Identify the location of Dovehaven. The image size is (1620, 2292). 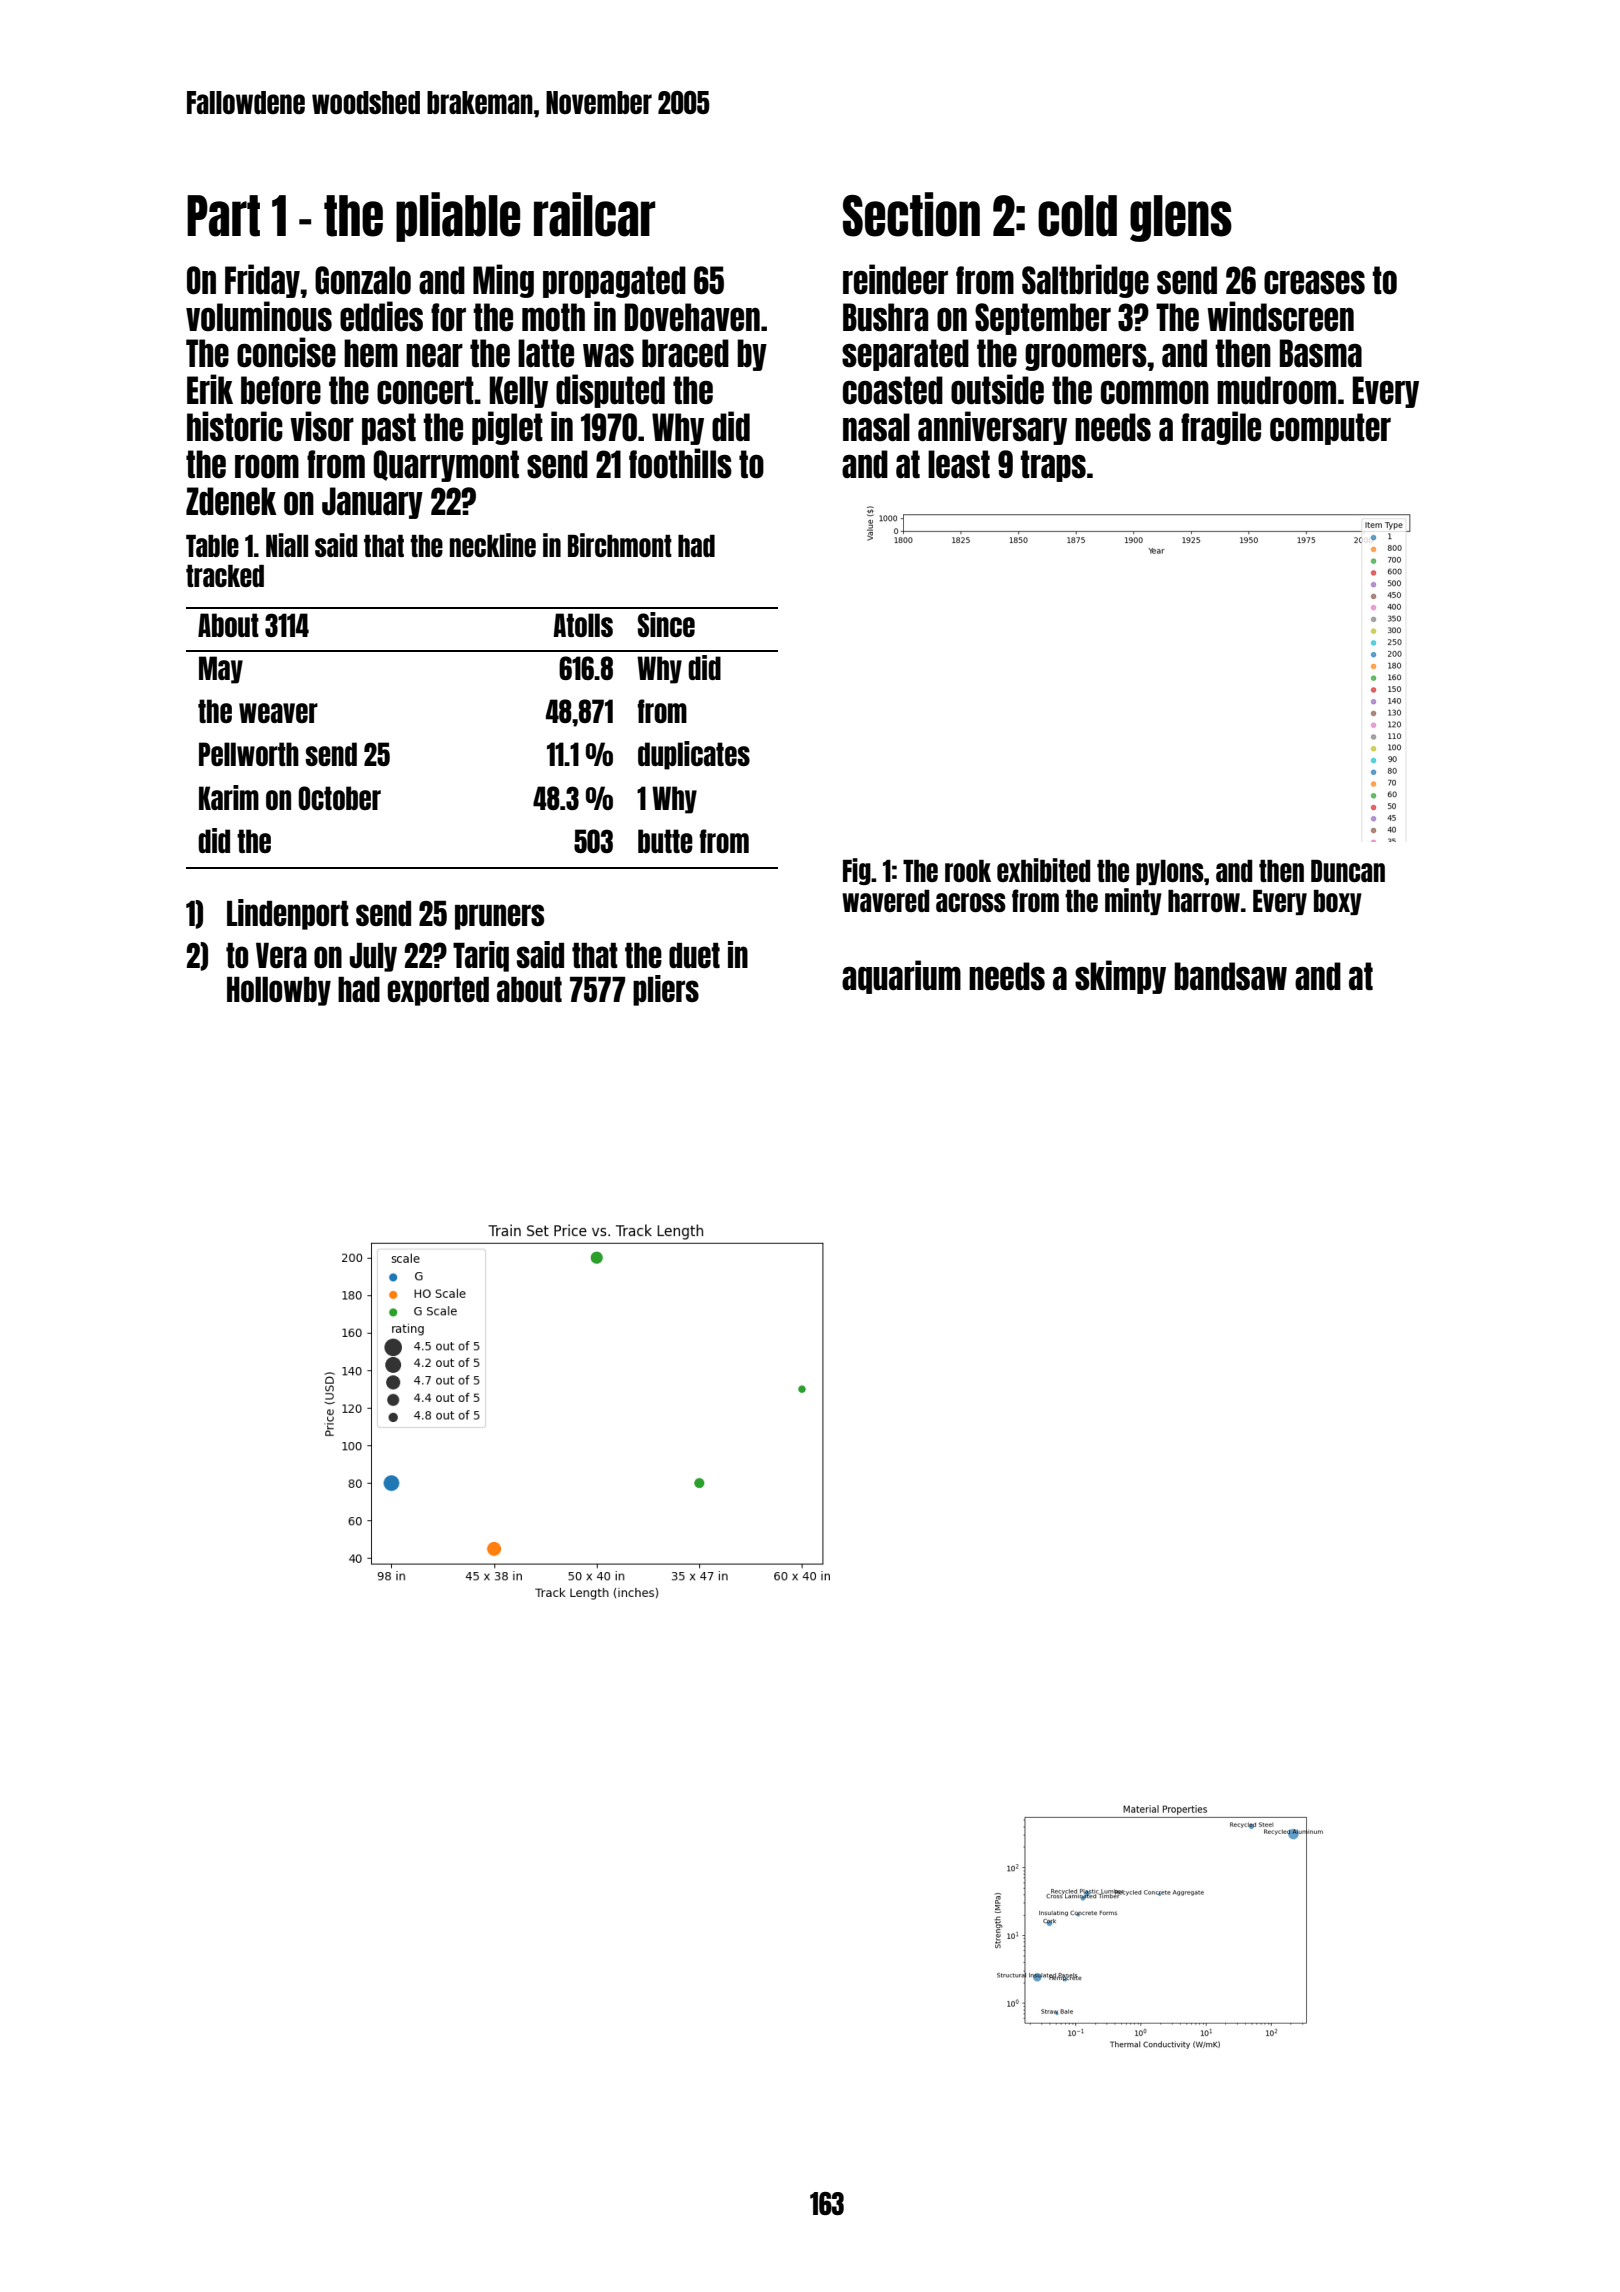
(692, 317).
